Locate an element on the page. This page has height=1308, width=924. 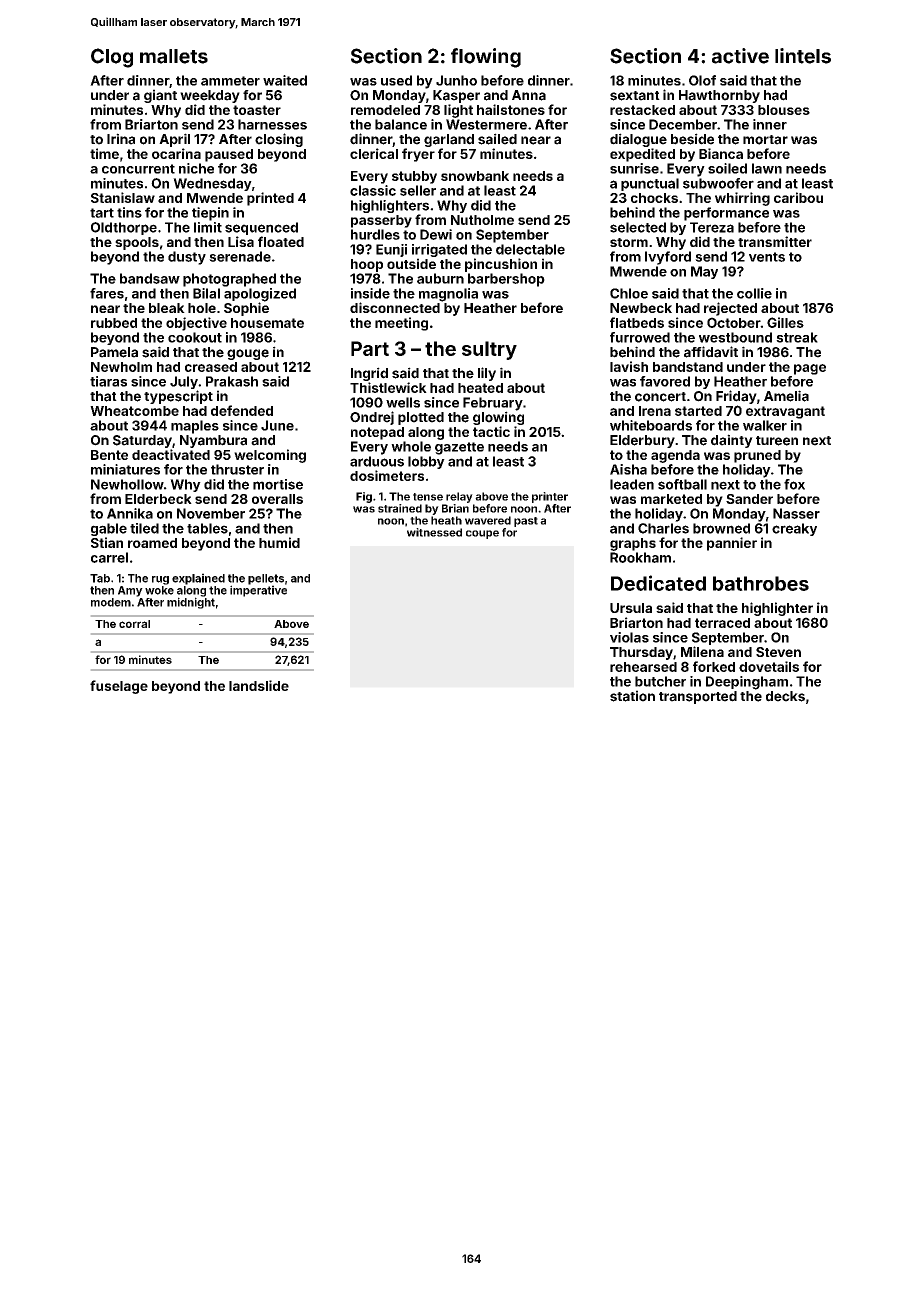
photographed is located at coordinates (229, 280).
